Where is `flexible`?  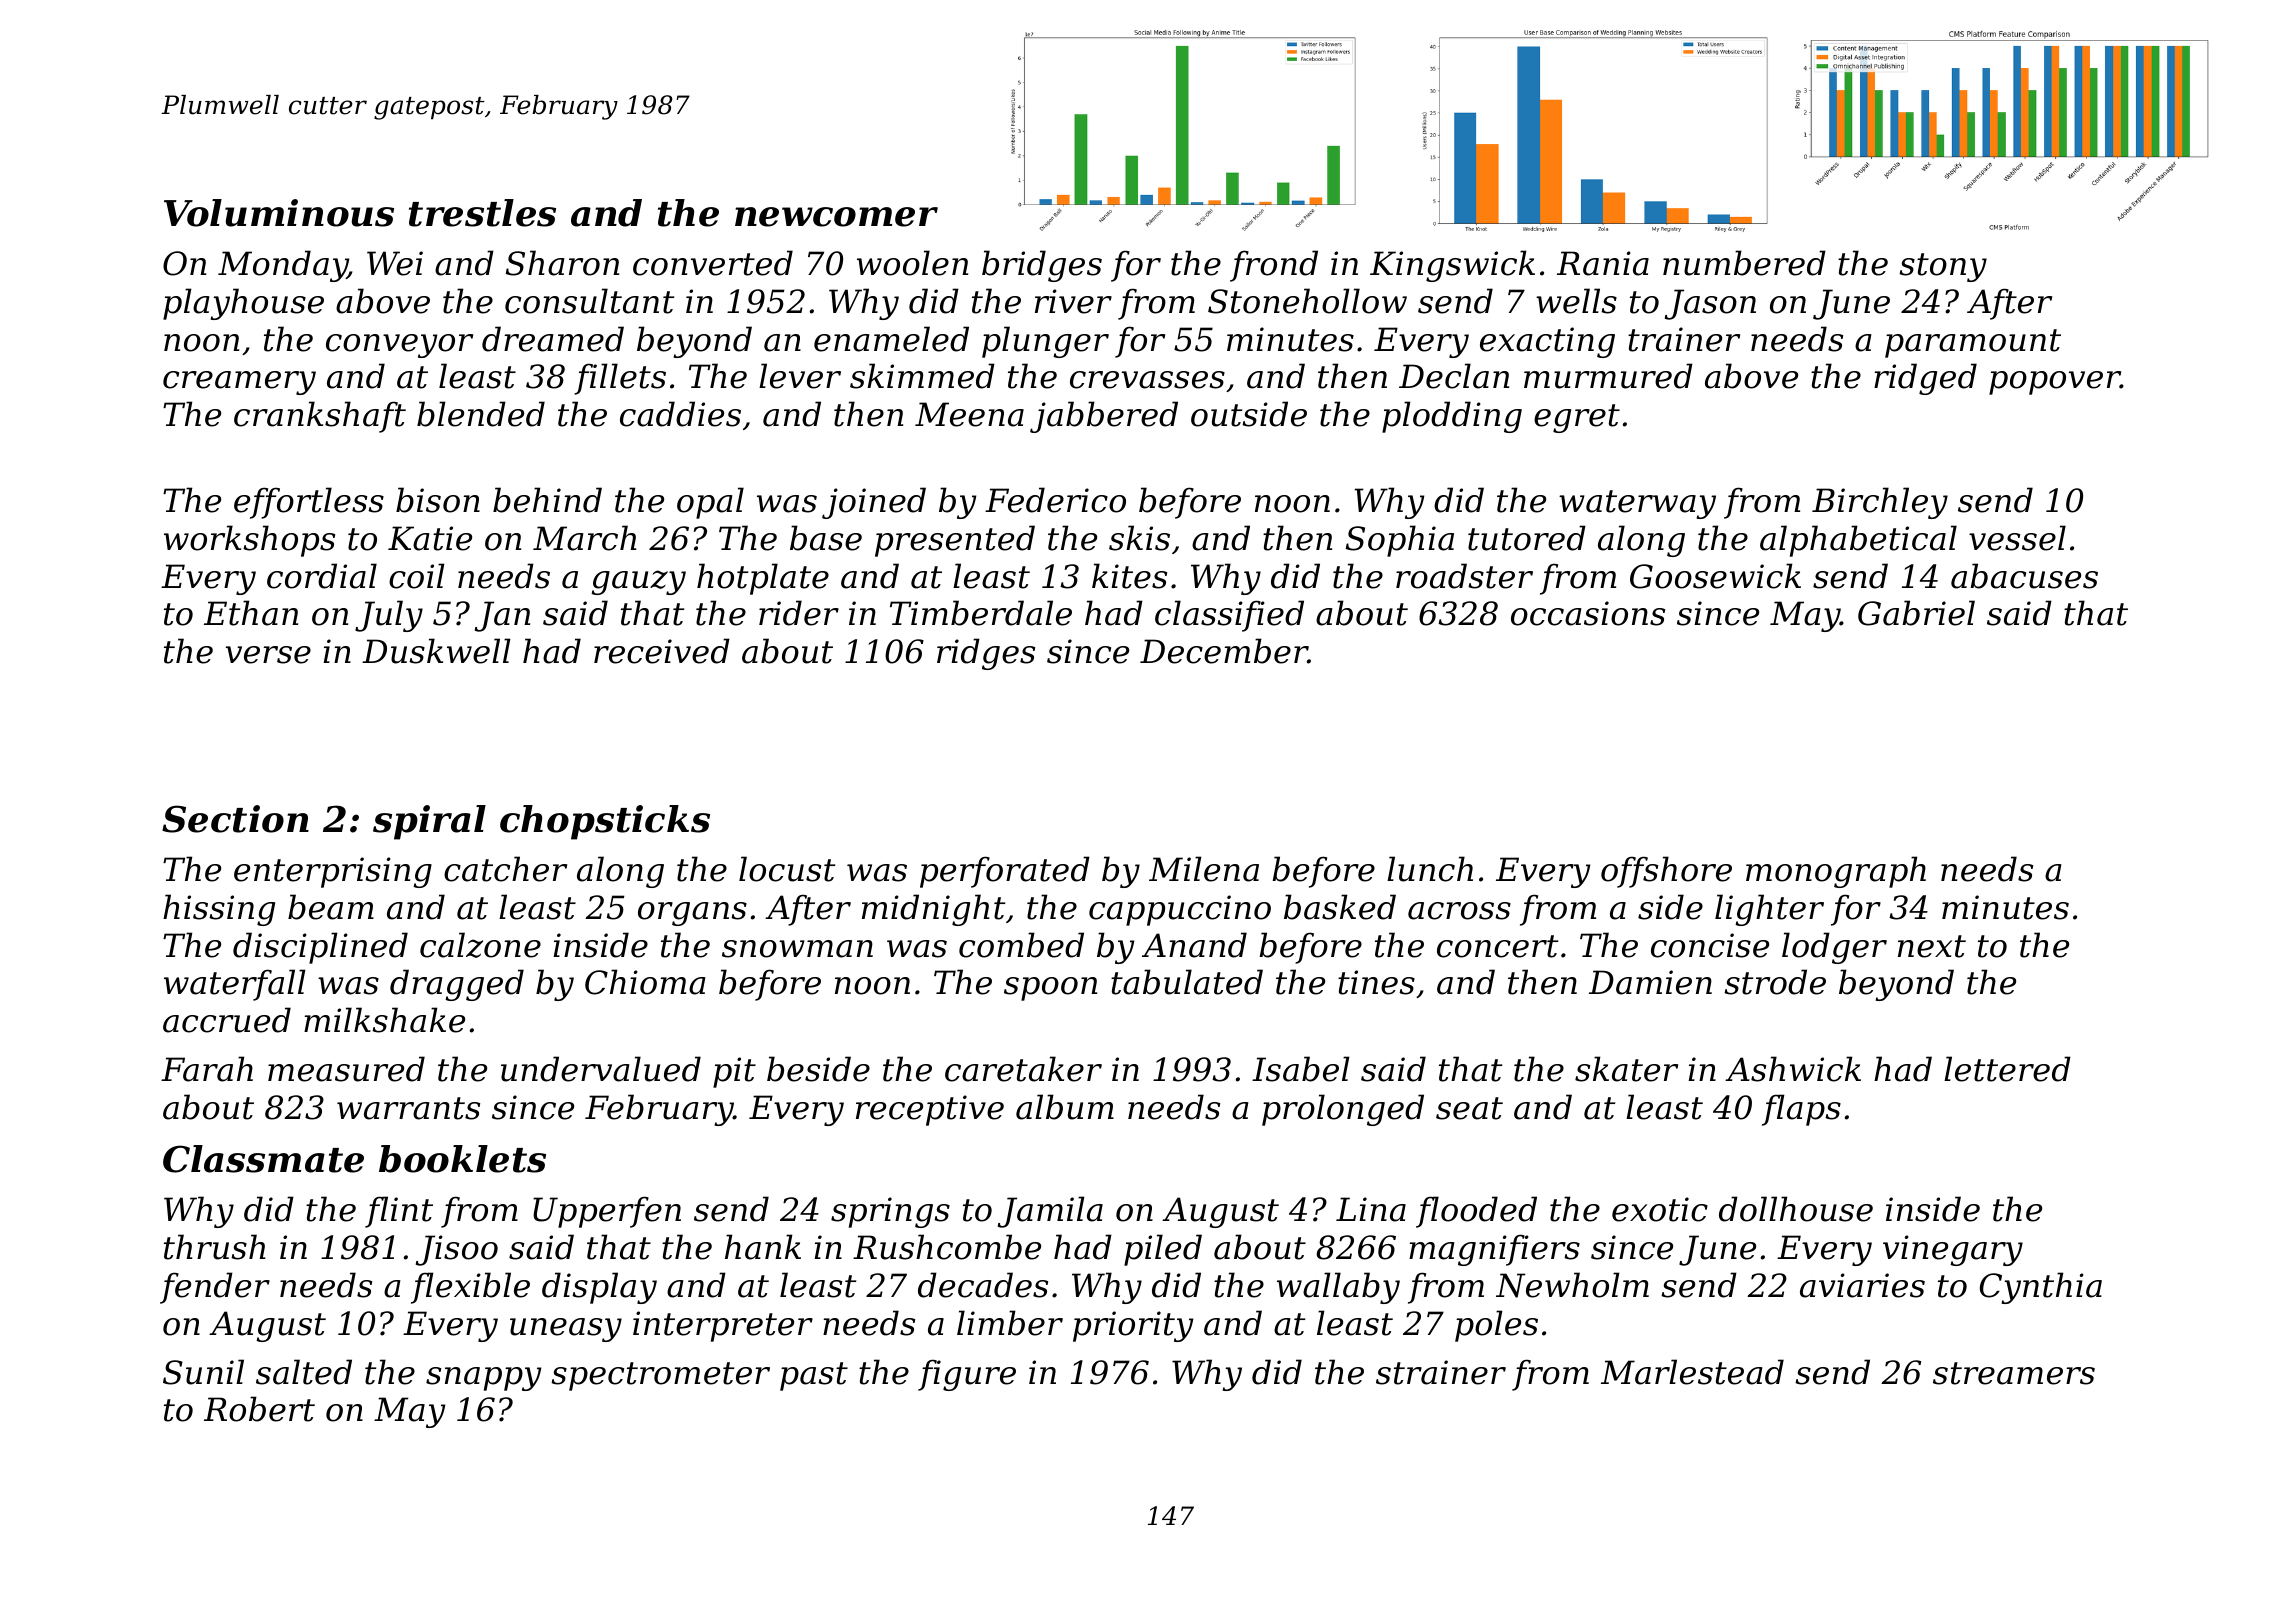 flexible is located at coordinates (470, 1288).
